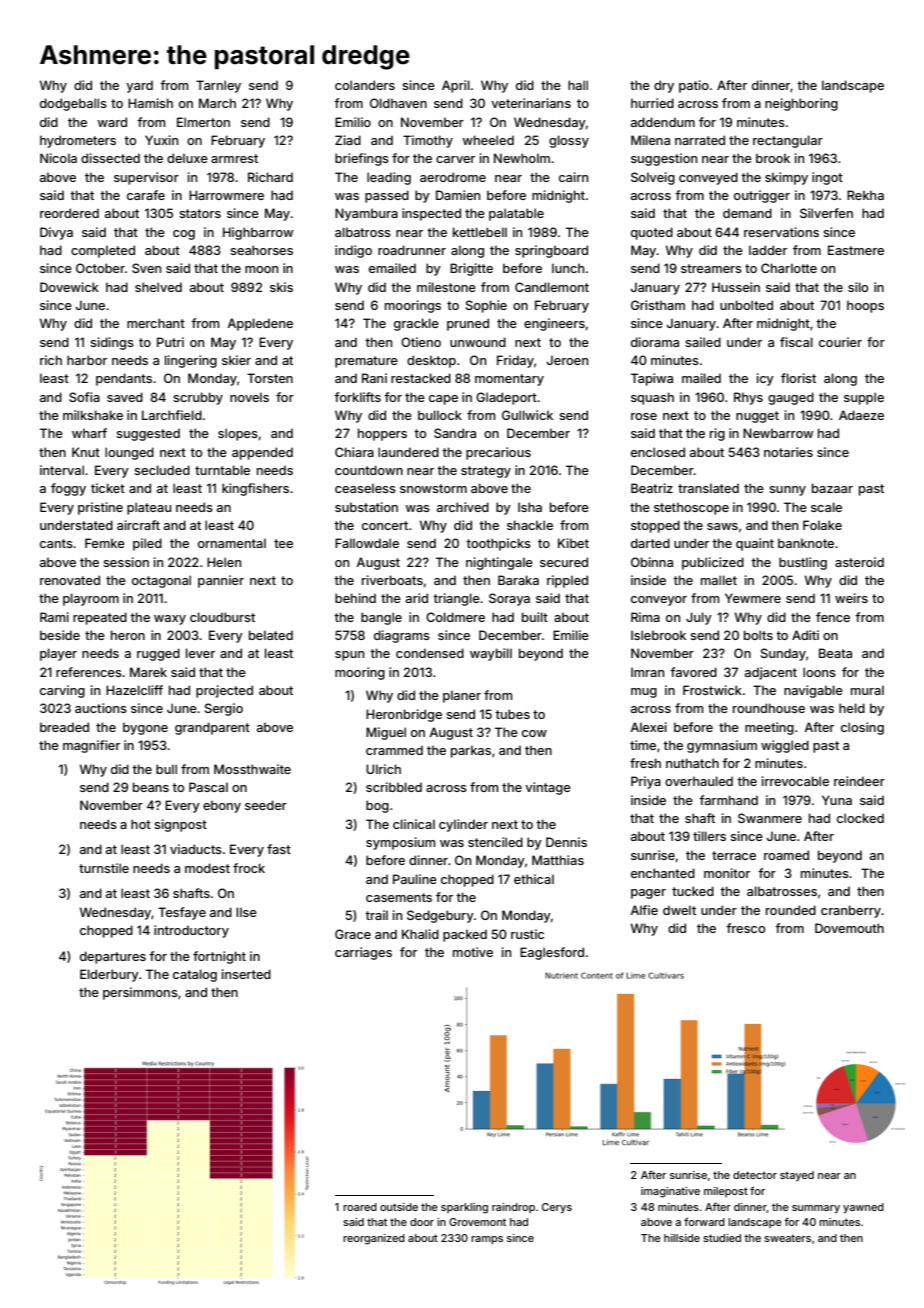 The image size is (924, 1308). What do you see at coordinates (682, 1238) in the image?
I see `hillside` at bounding box center [682, 1238].
